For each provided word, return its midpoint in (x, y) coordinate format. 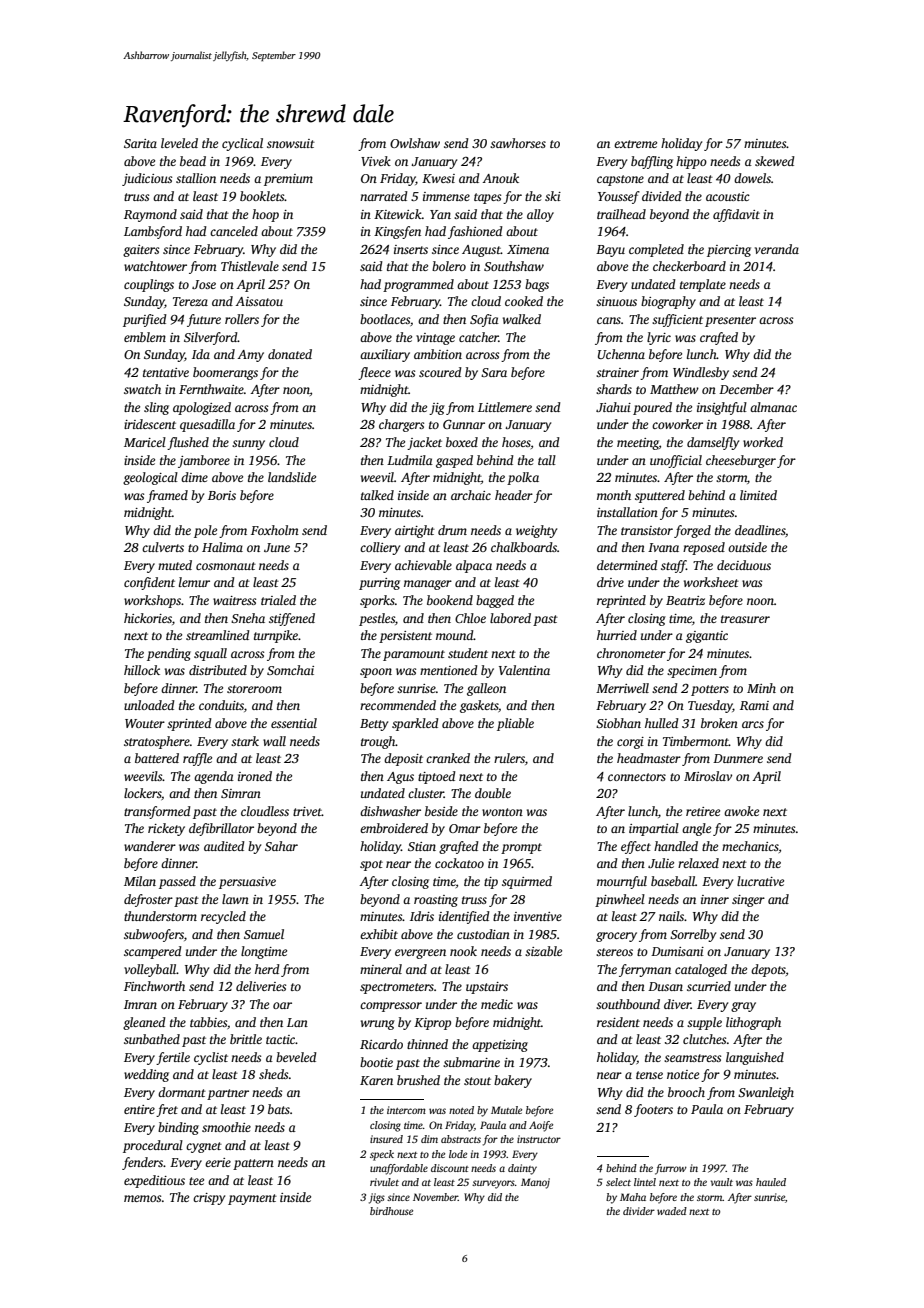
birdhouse (391, 1211)
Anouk (500, 178)
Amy (250, 356)
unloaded (149, 705)
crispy (209, 1199)
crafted (719, 338)
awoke (741, 811)
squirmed (527, 882)
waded (672, 1211)
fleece (374, 373)
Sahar (281, 846)
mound (455, 635)
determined (627, 565)
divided (662, 196)
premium (288, 180)
